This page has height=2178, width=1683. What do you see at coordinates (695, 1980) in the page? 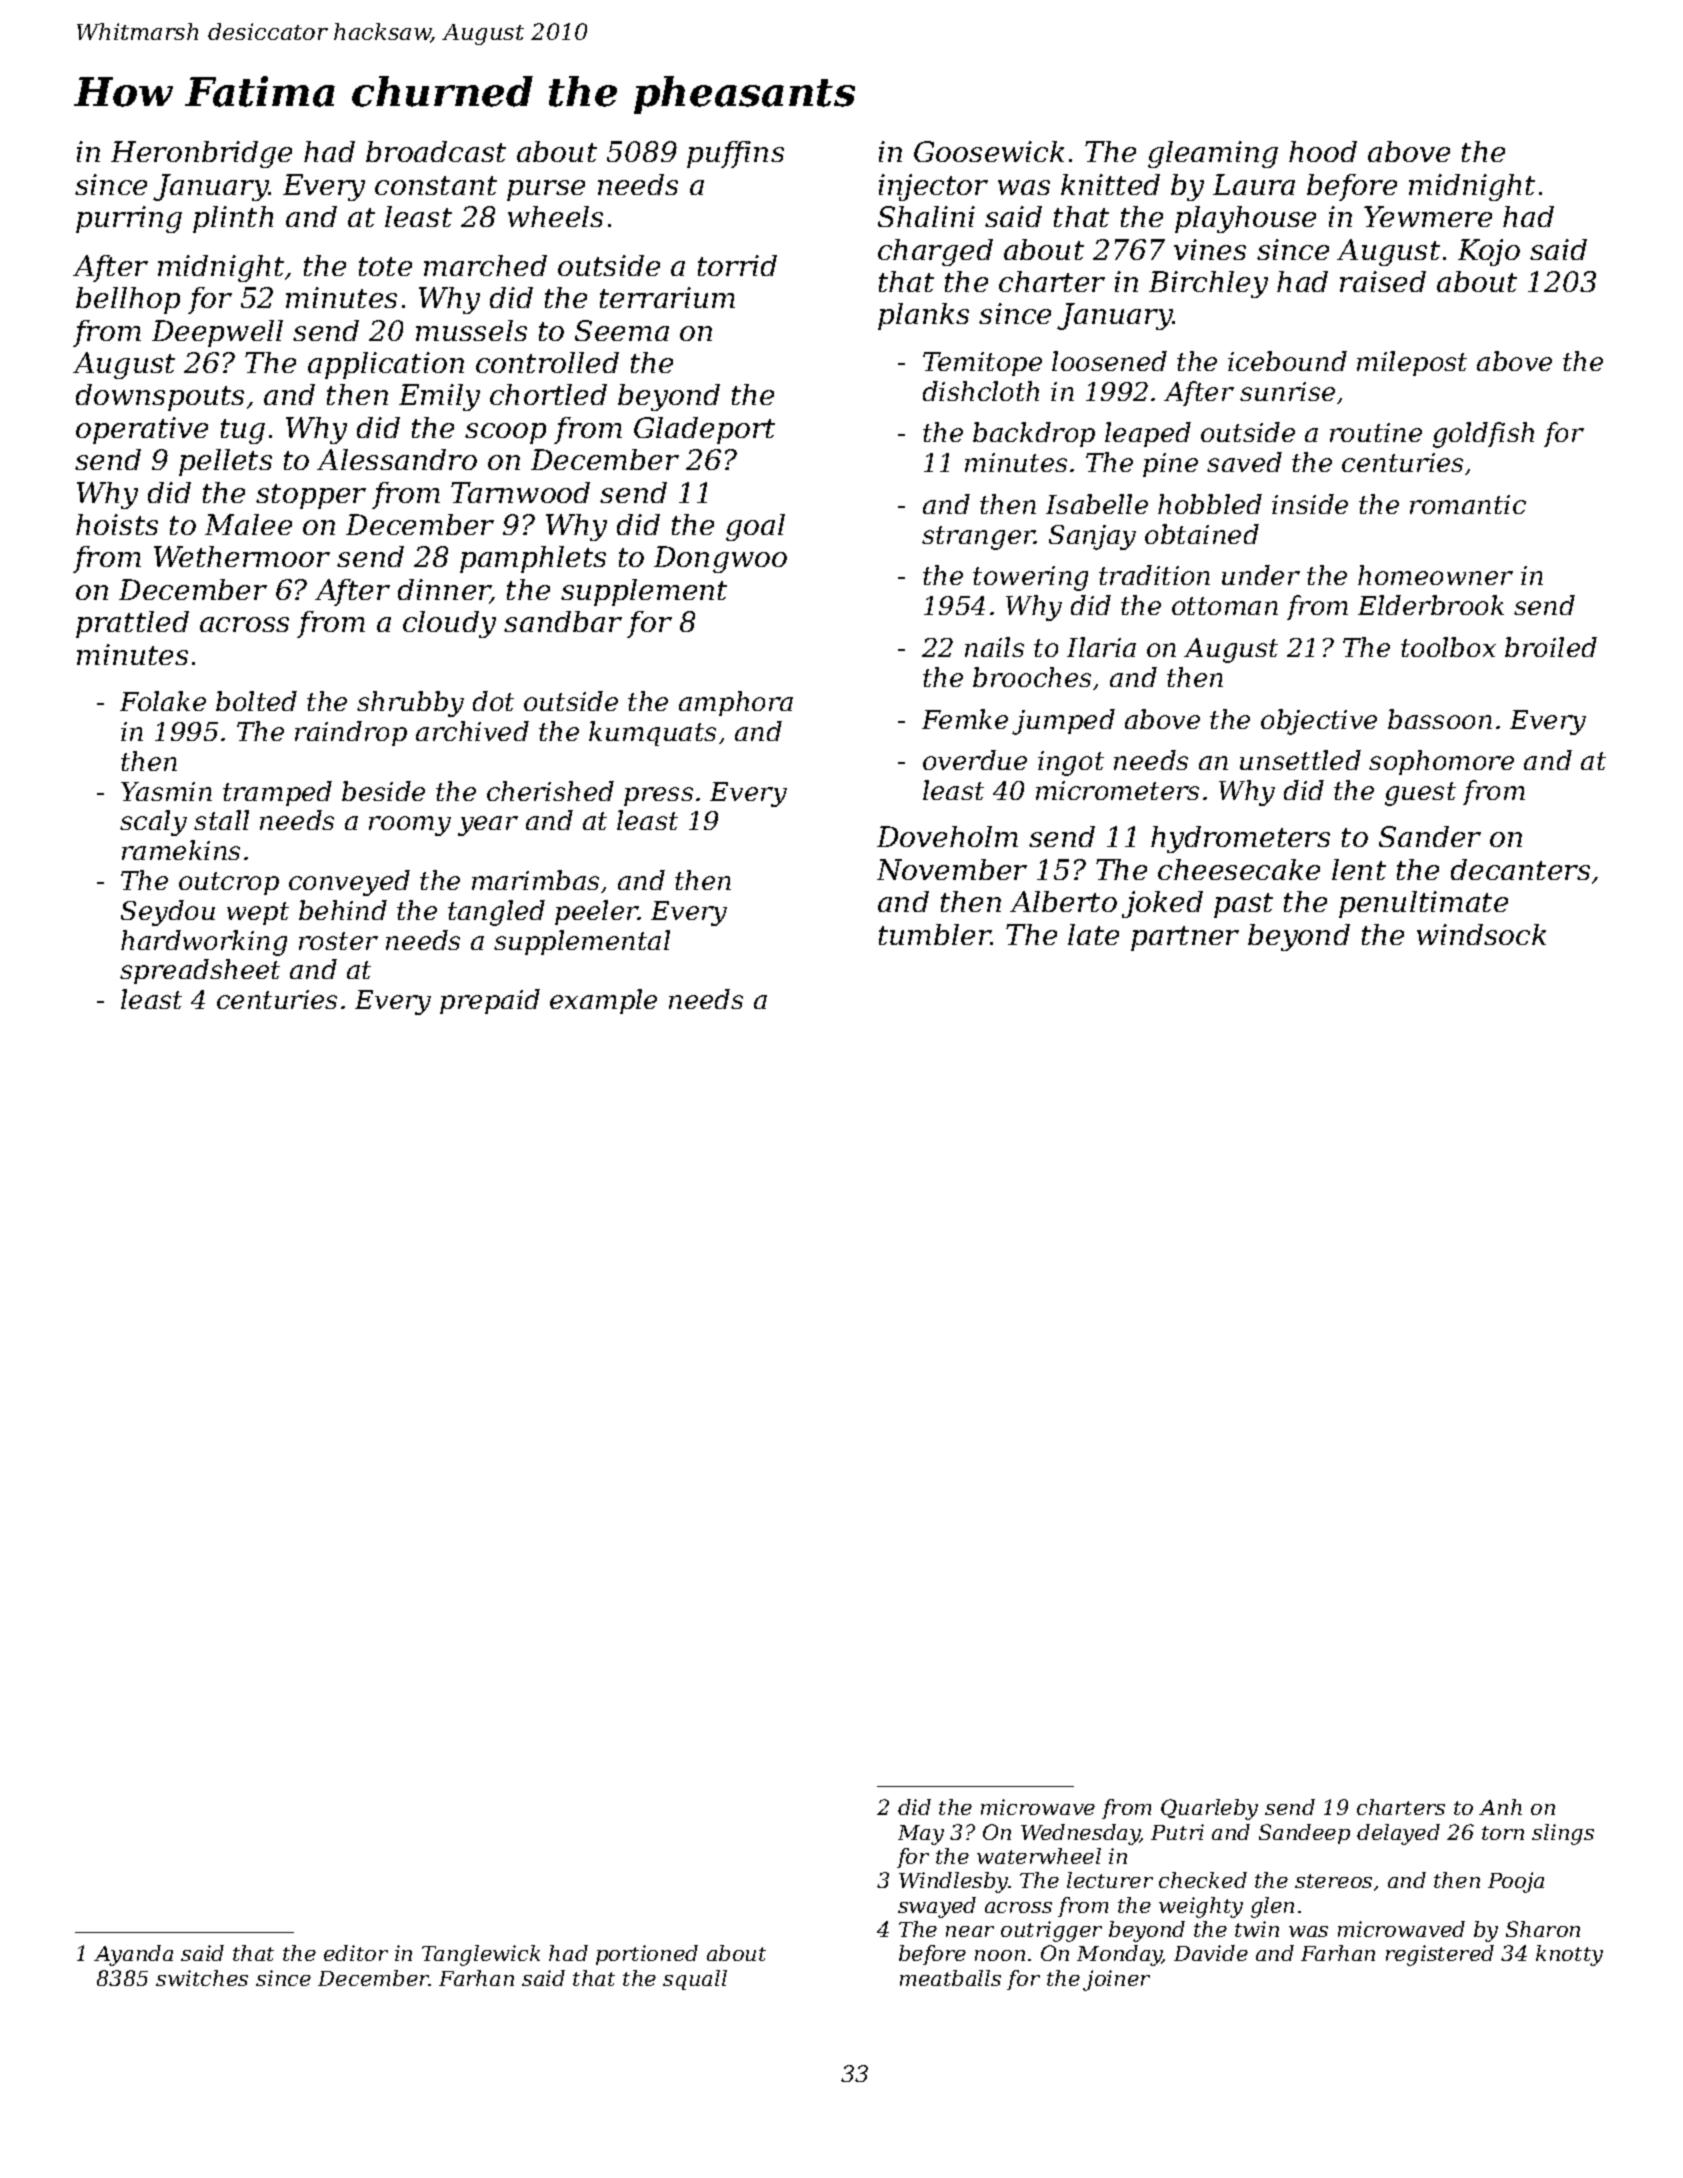
I see `squall` at bounding box center [695, 1980].
